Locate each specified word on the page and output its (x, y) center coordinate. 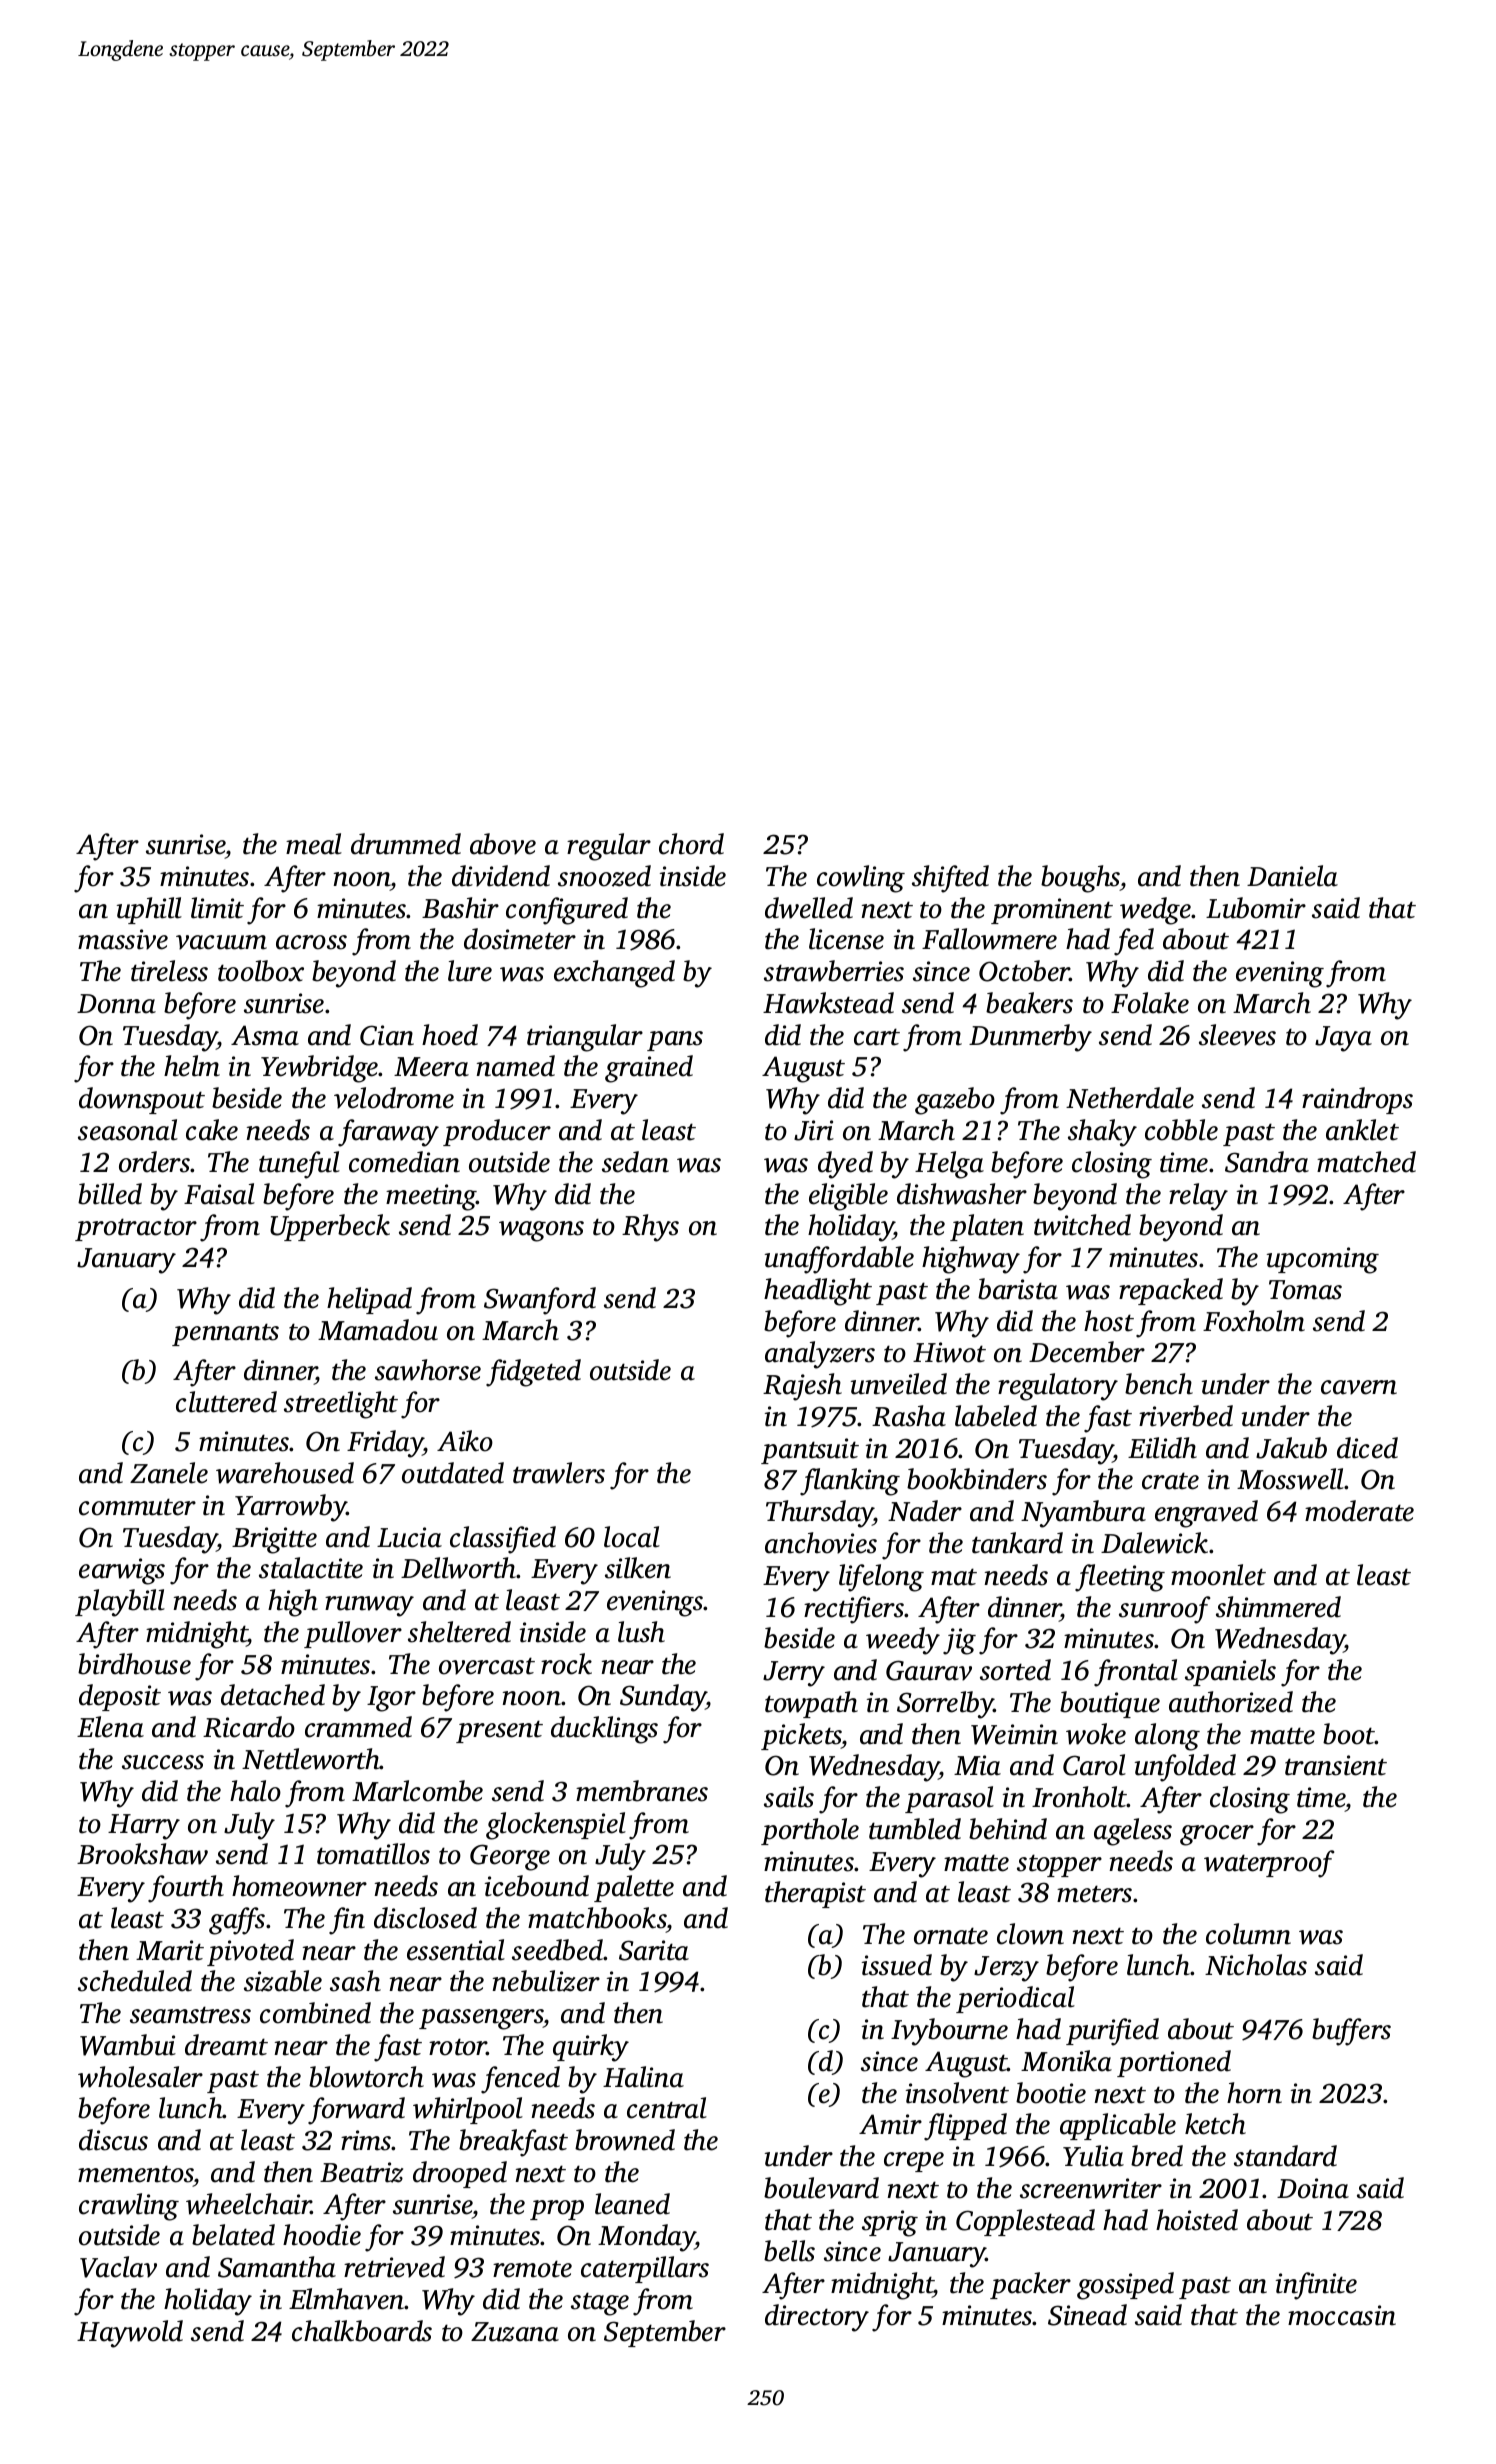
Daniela (1292, 876)
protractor (136, 1229)
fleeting (1120, 1578)
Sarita (654, 1950)
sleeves (1237, 1035)
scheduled (135, 1981)
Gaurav (929, 1670)
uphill (149, 910)
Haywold (130, 2334)
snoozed (604, 876)
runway (369, 1606)
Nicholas (1256, 1965)
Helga (949, 1165)
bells (789, 2251)
